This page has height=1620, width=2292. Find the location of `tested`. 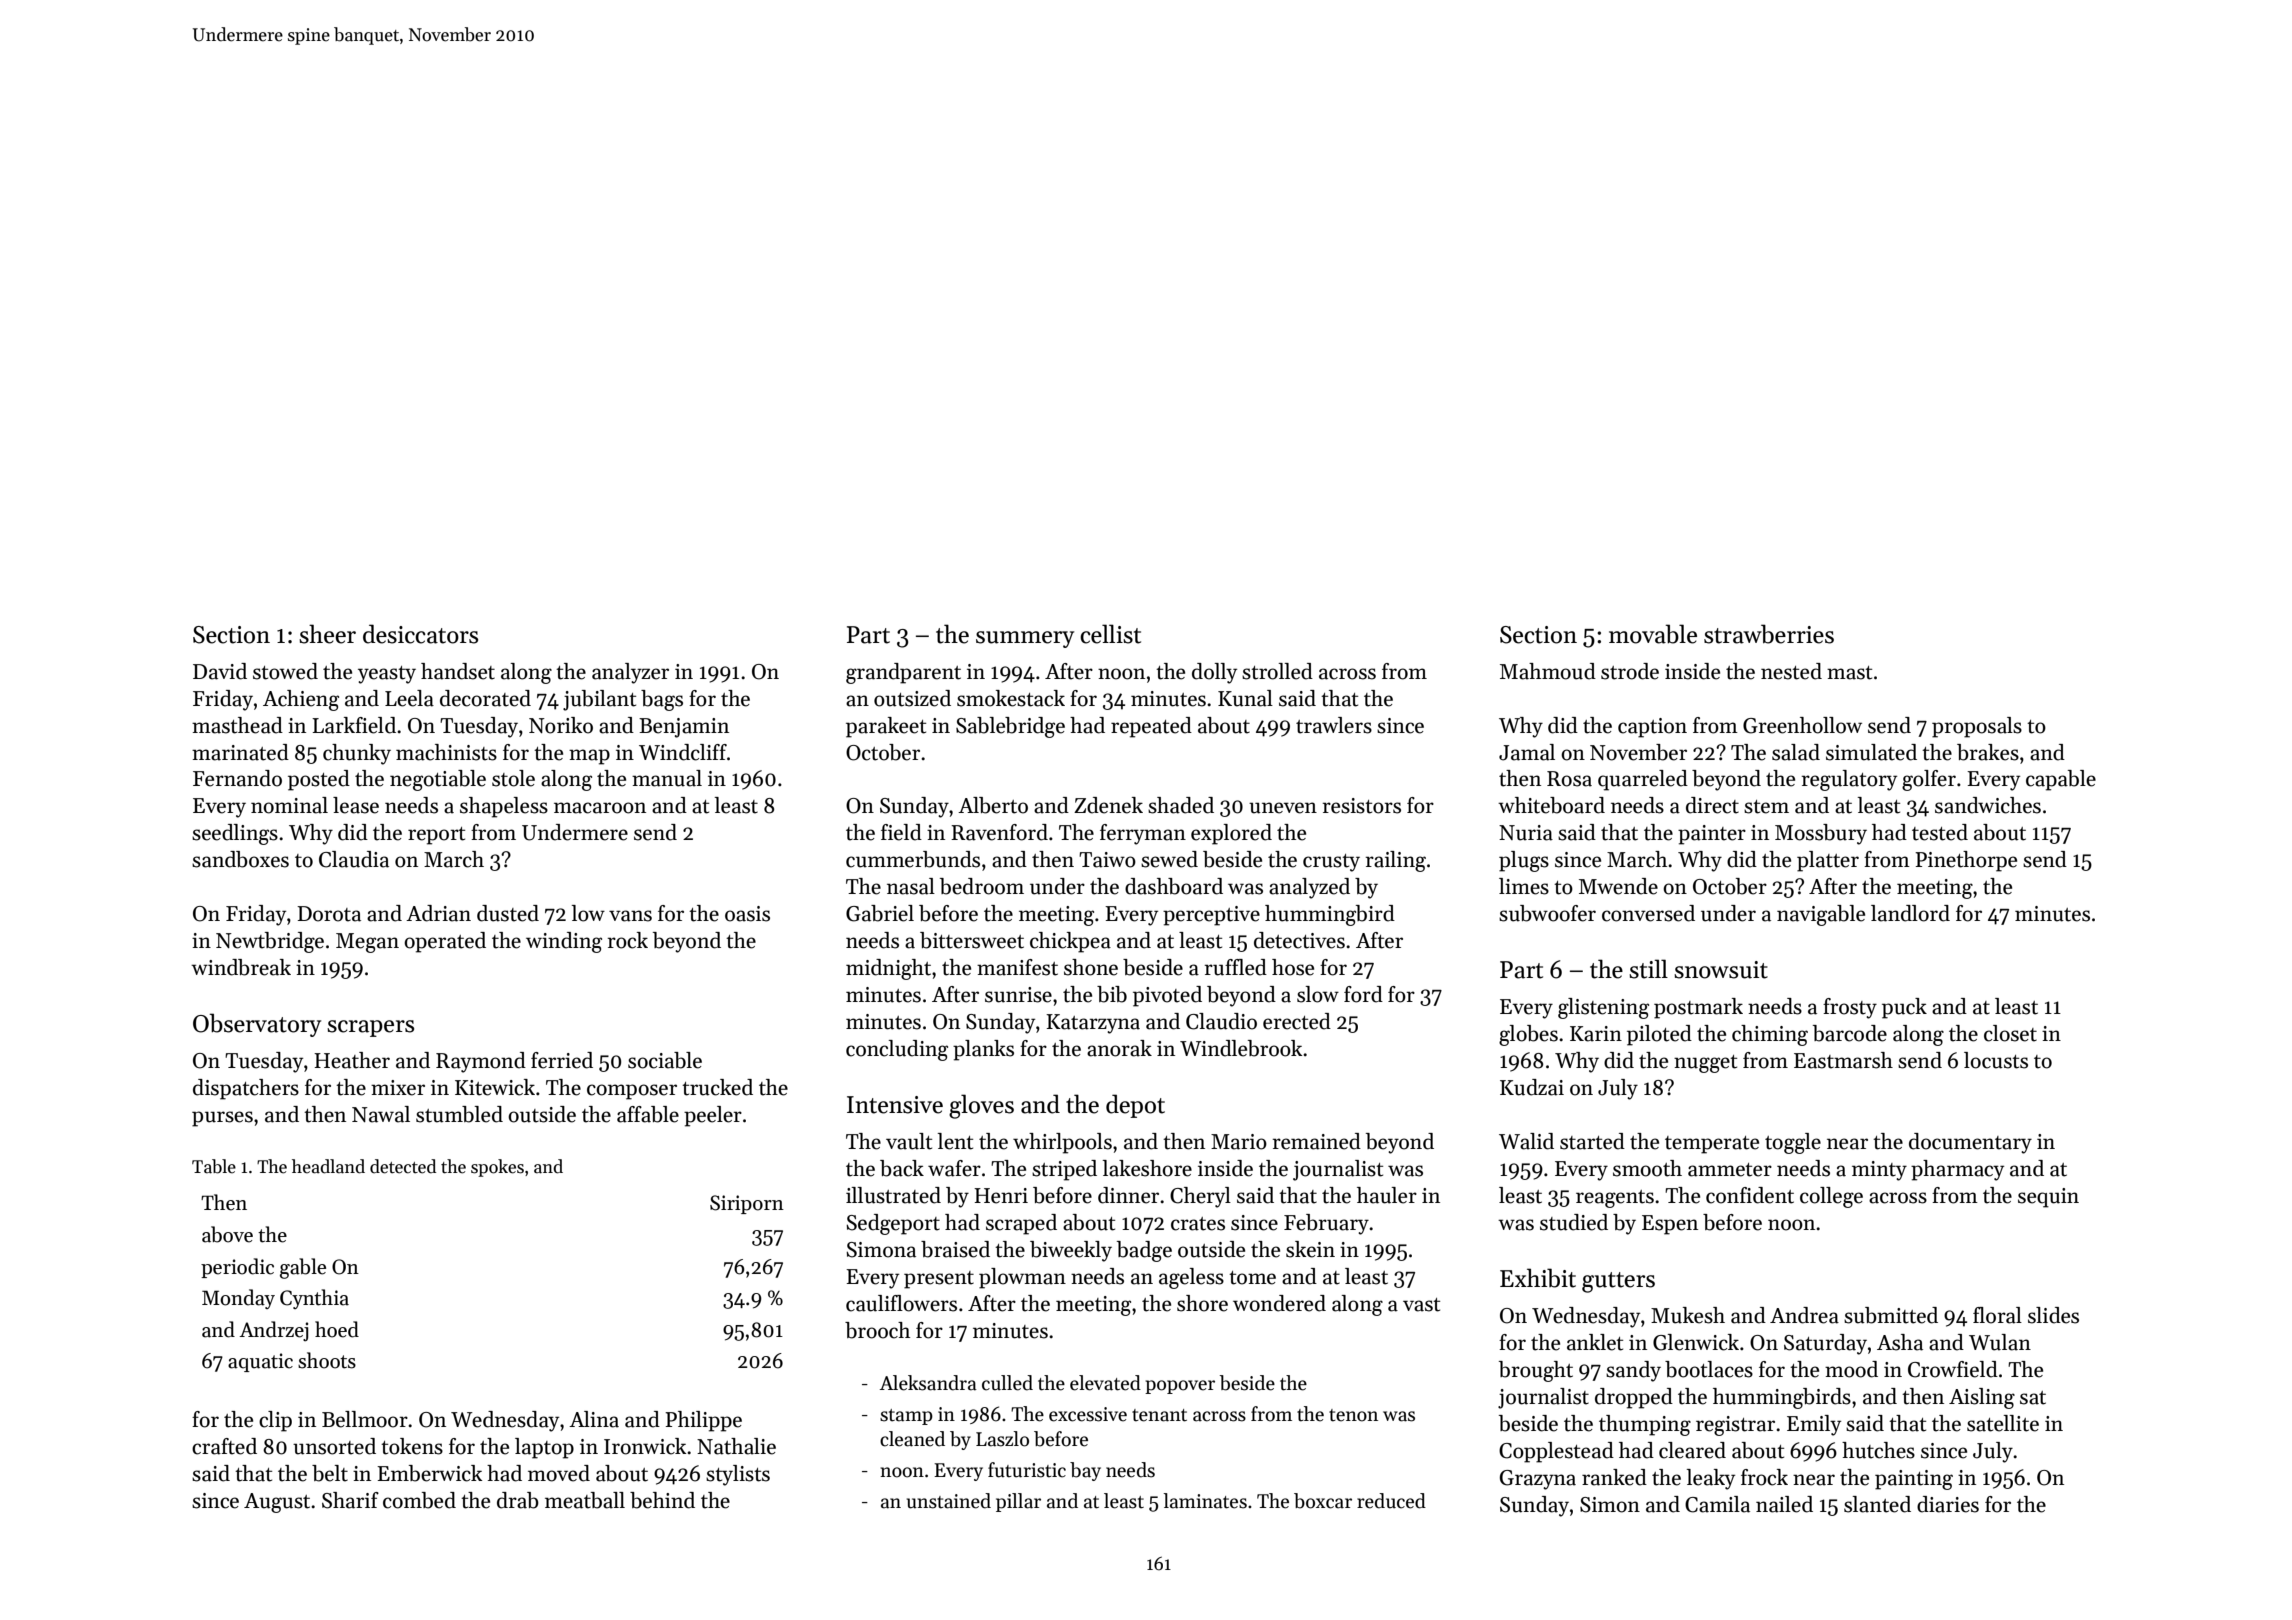

tested is located at coordinates (1940, 832).
